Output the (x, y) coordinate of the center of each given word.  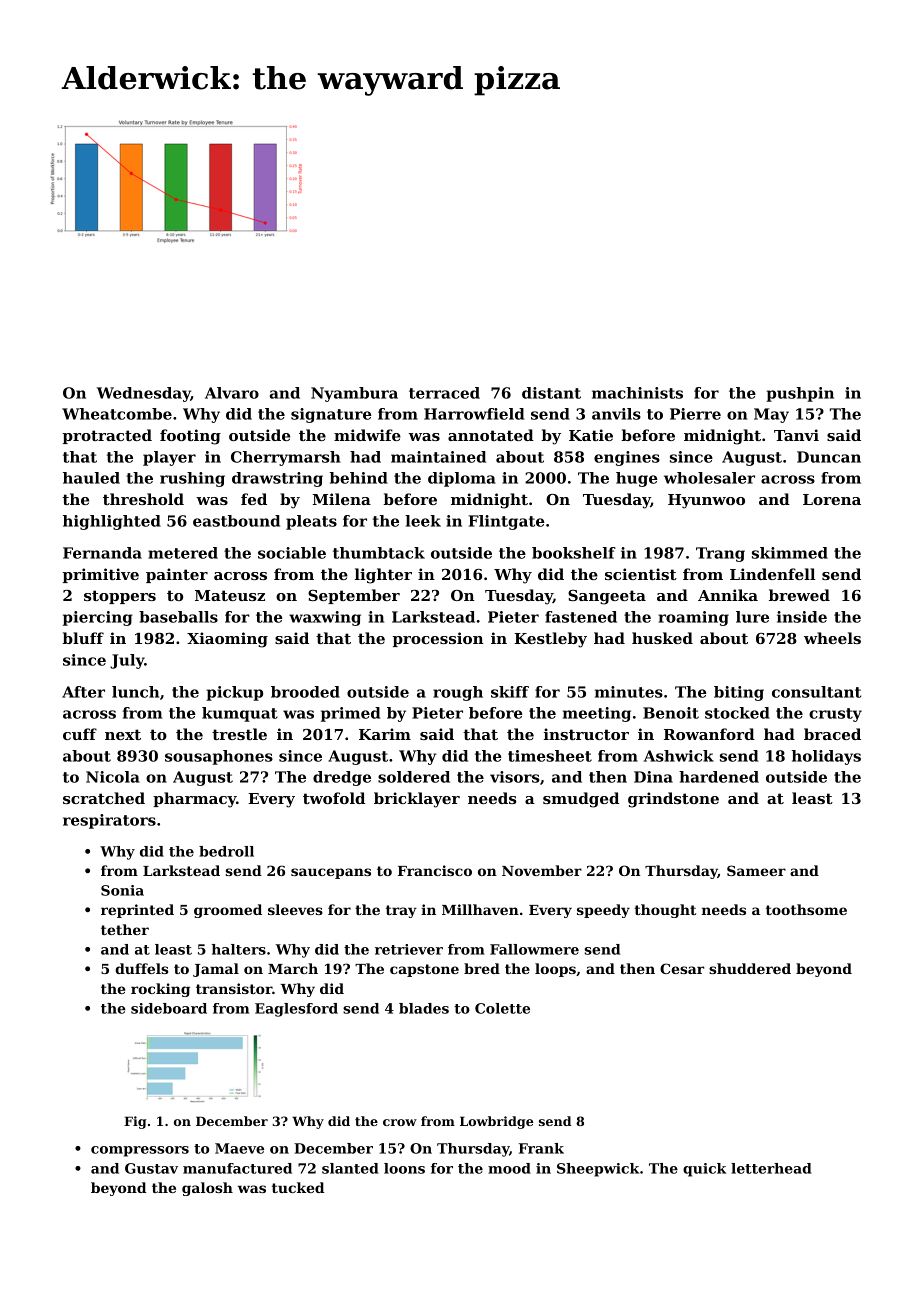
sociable (292, 553)
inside (802, 617)
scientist (641, 574)
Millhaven (480, 909)
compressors (140, 1151)
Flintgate (507, 522)
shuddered (750, 968)
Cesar (682, 968)
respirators (109, 821)
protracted (107, 436)
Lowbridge (496, 1122)
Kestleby (550, 640)
